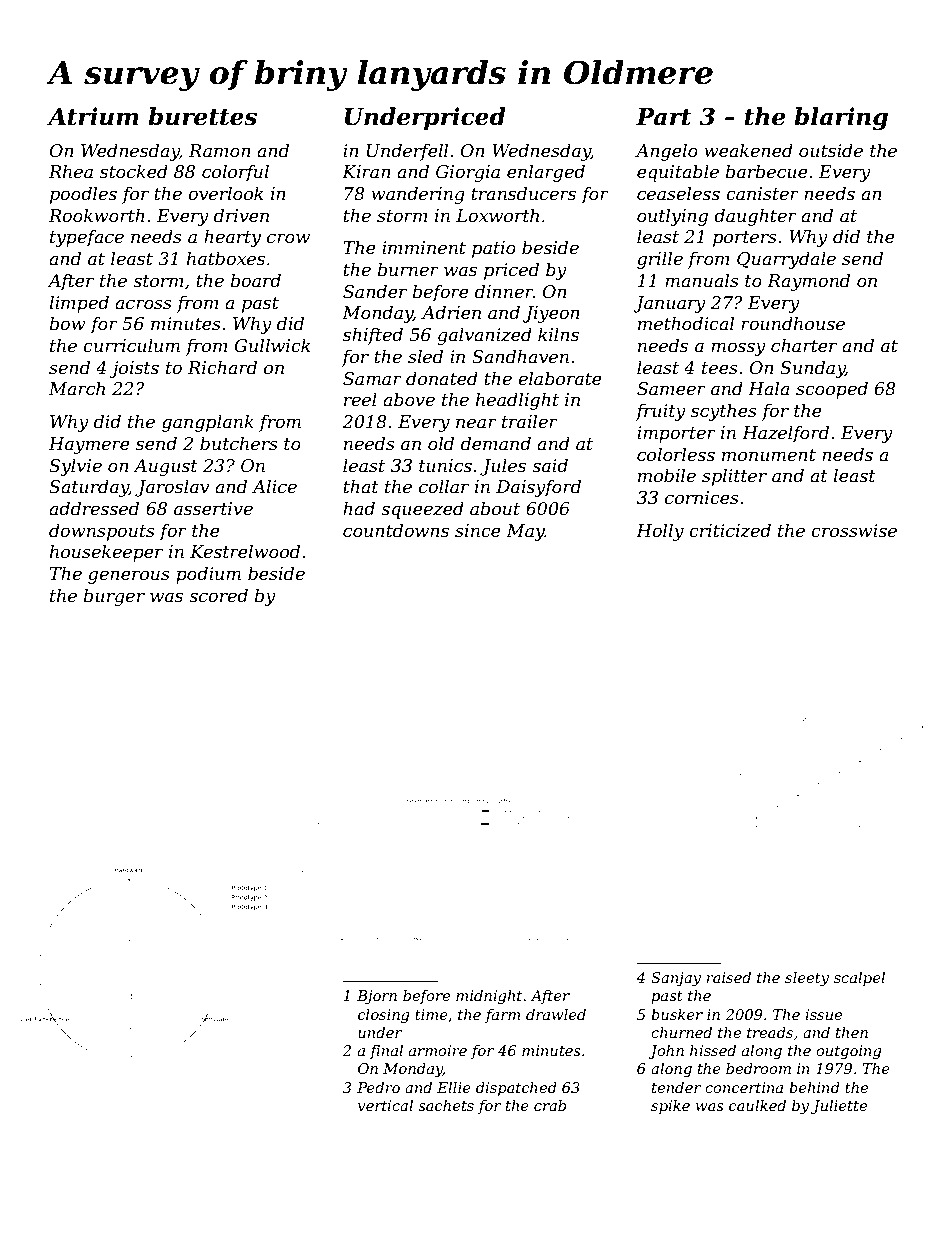 This screenshot has width=952, height=1233. Describe the element at coordinates (93, 116) in the screenshot. I see `Atrium` at that location.
